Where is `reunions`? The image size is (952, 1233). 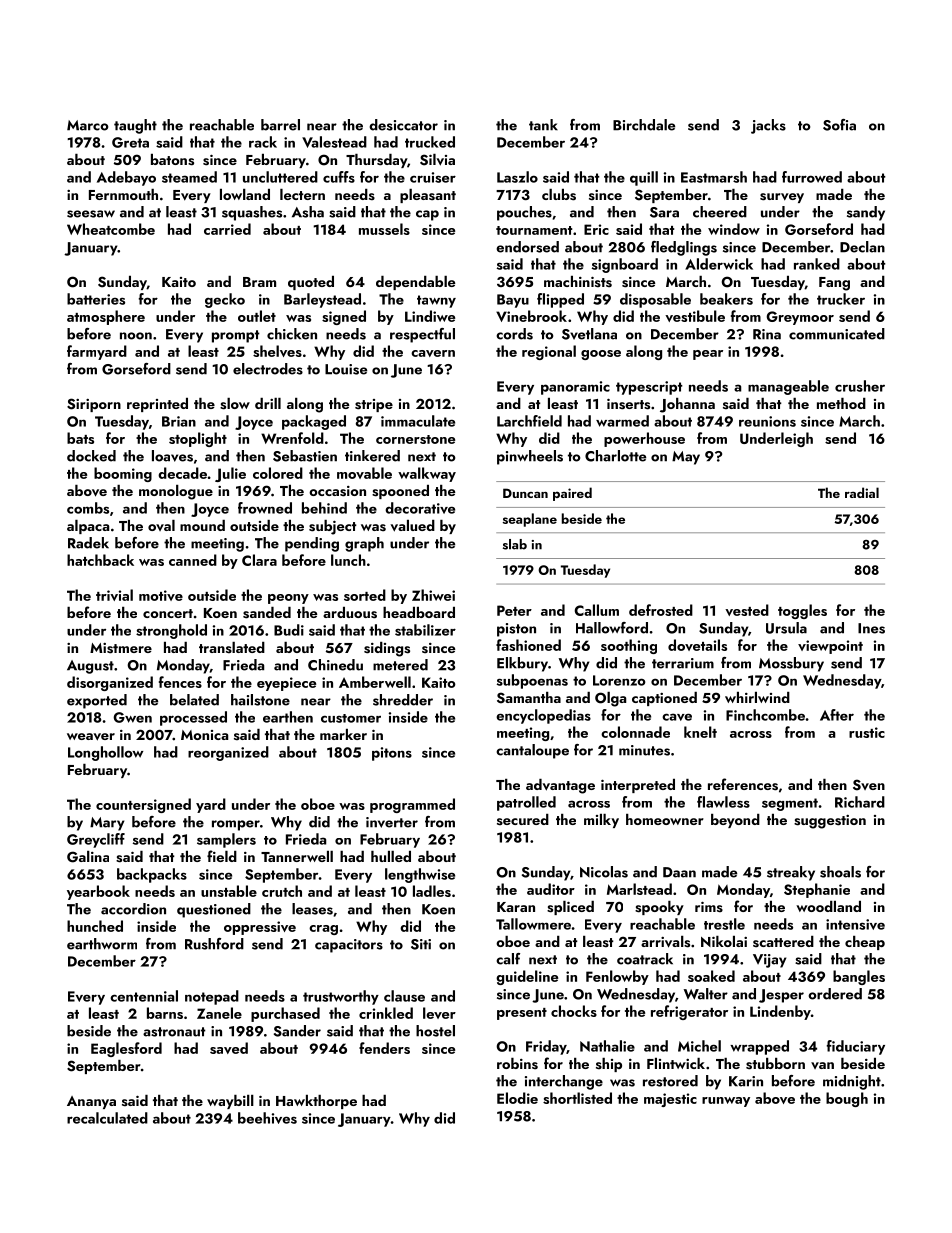 reunions is located at coordinates (767, 421).
